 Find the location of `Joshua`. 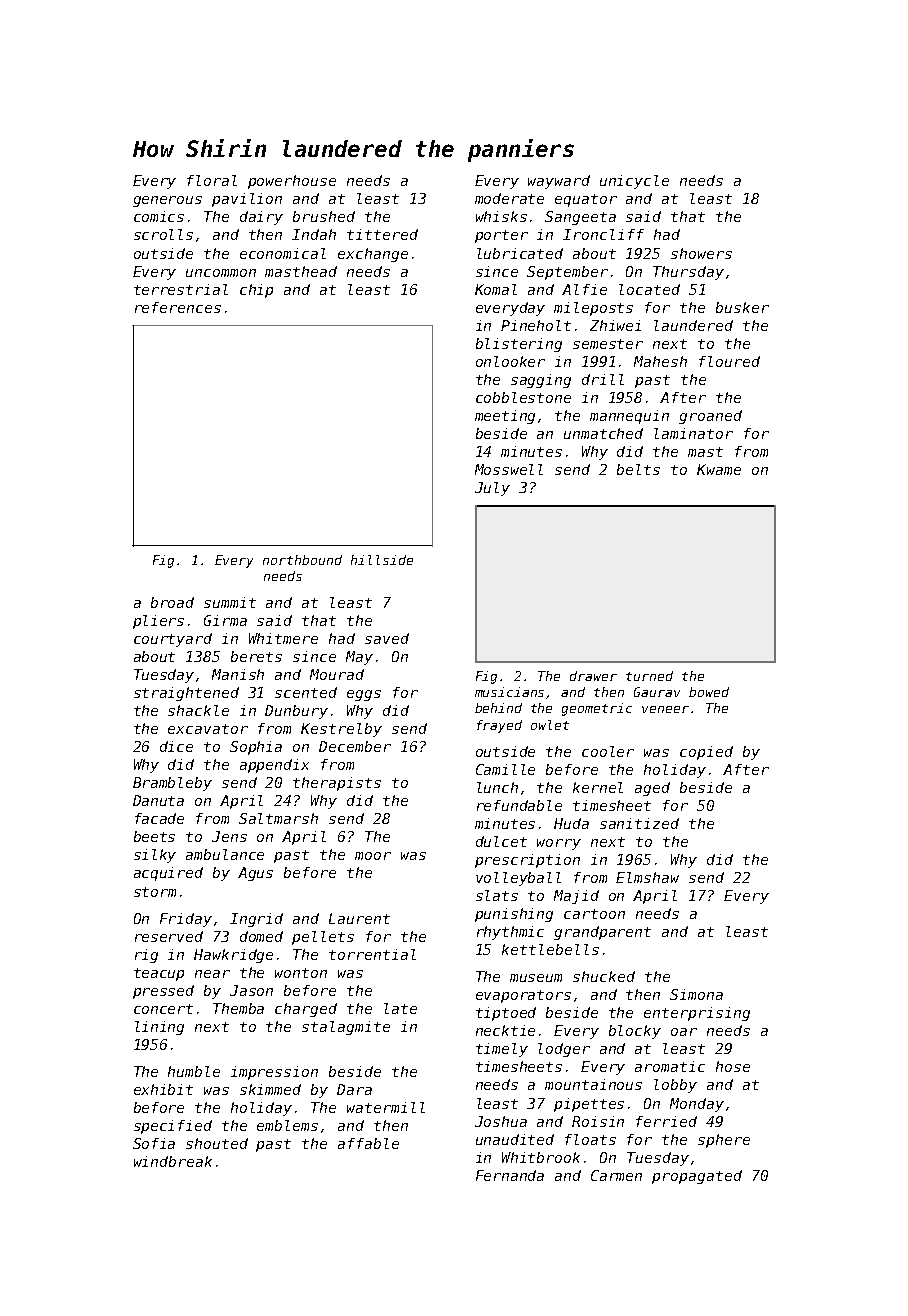

Joshua is located at coordinates (501, 1121).
